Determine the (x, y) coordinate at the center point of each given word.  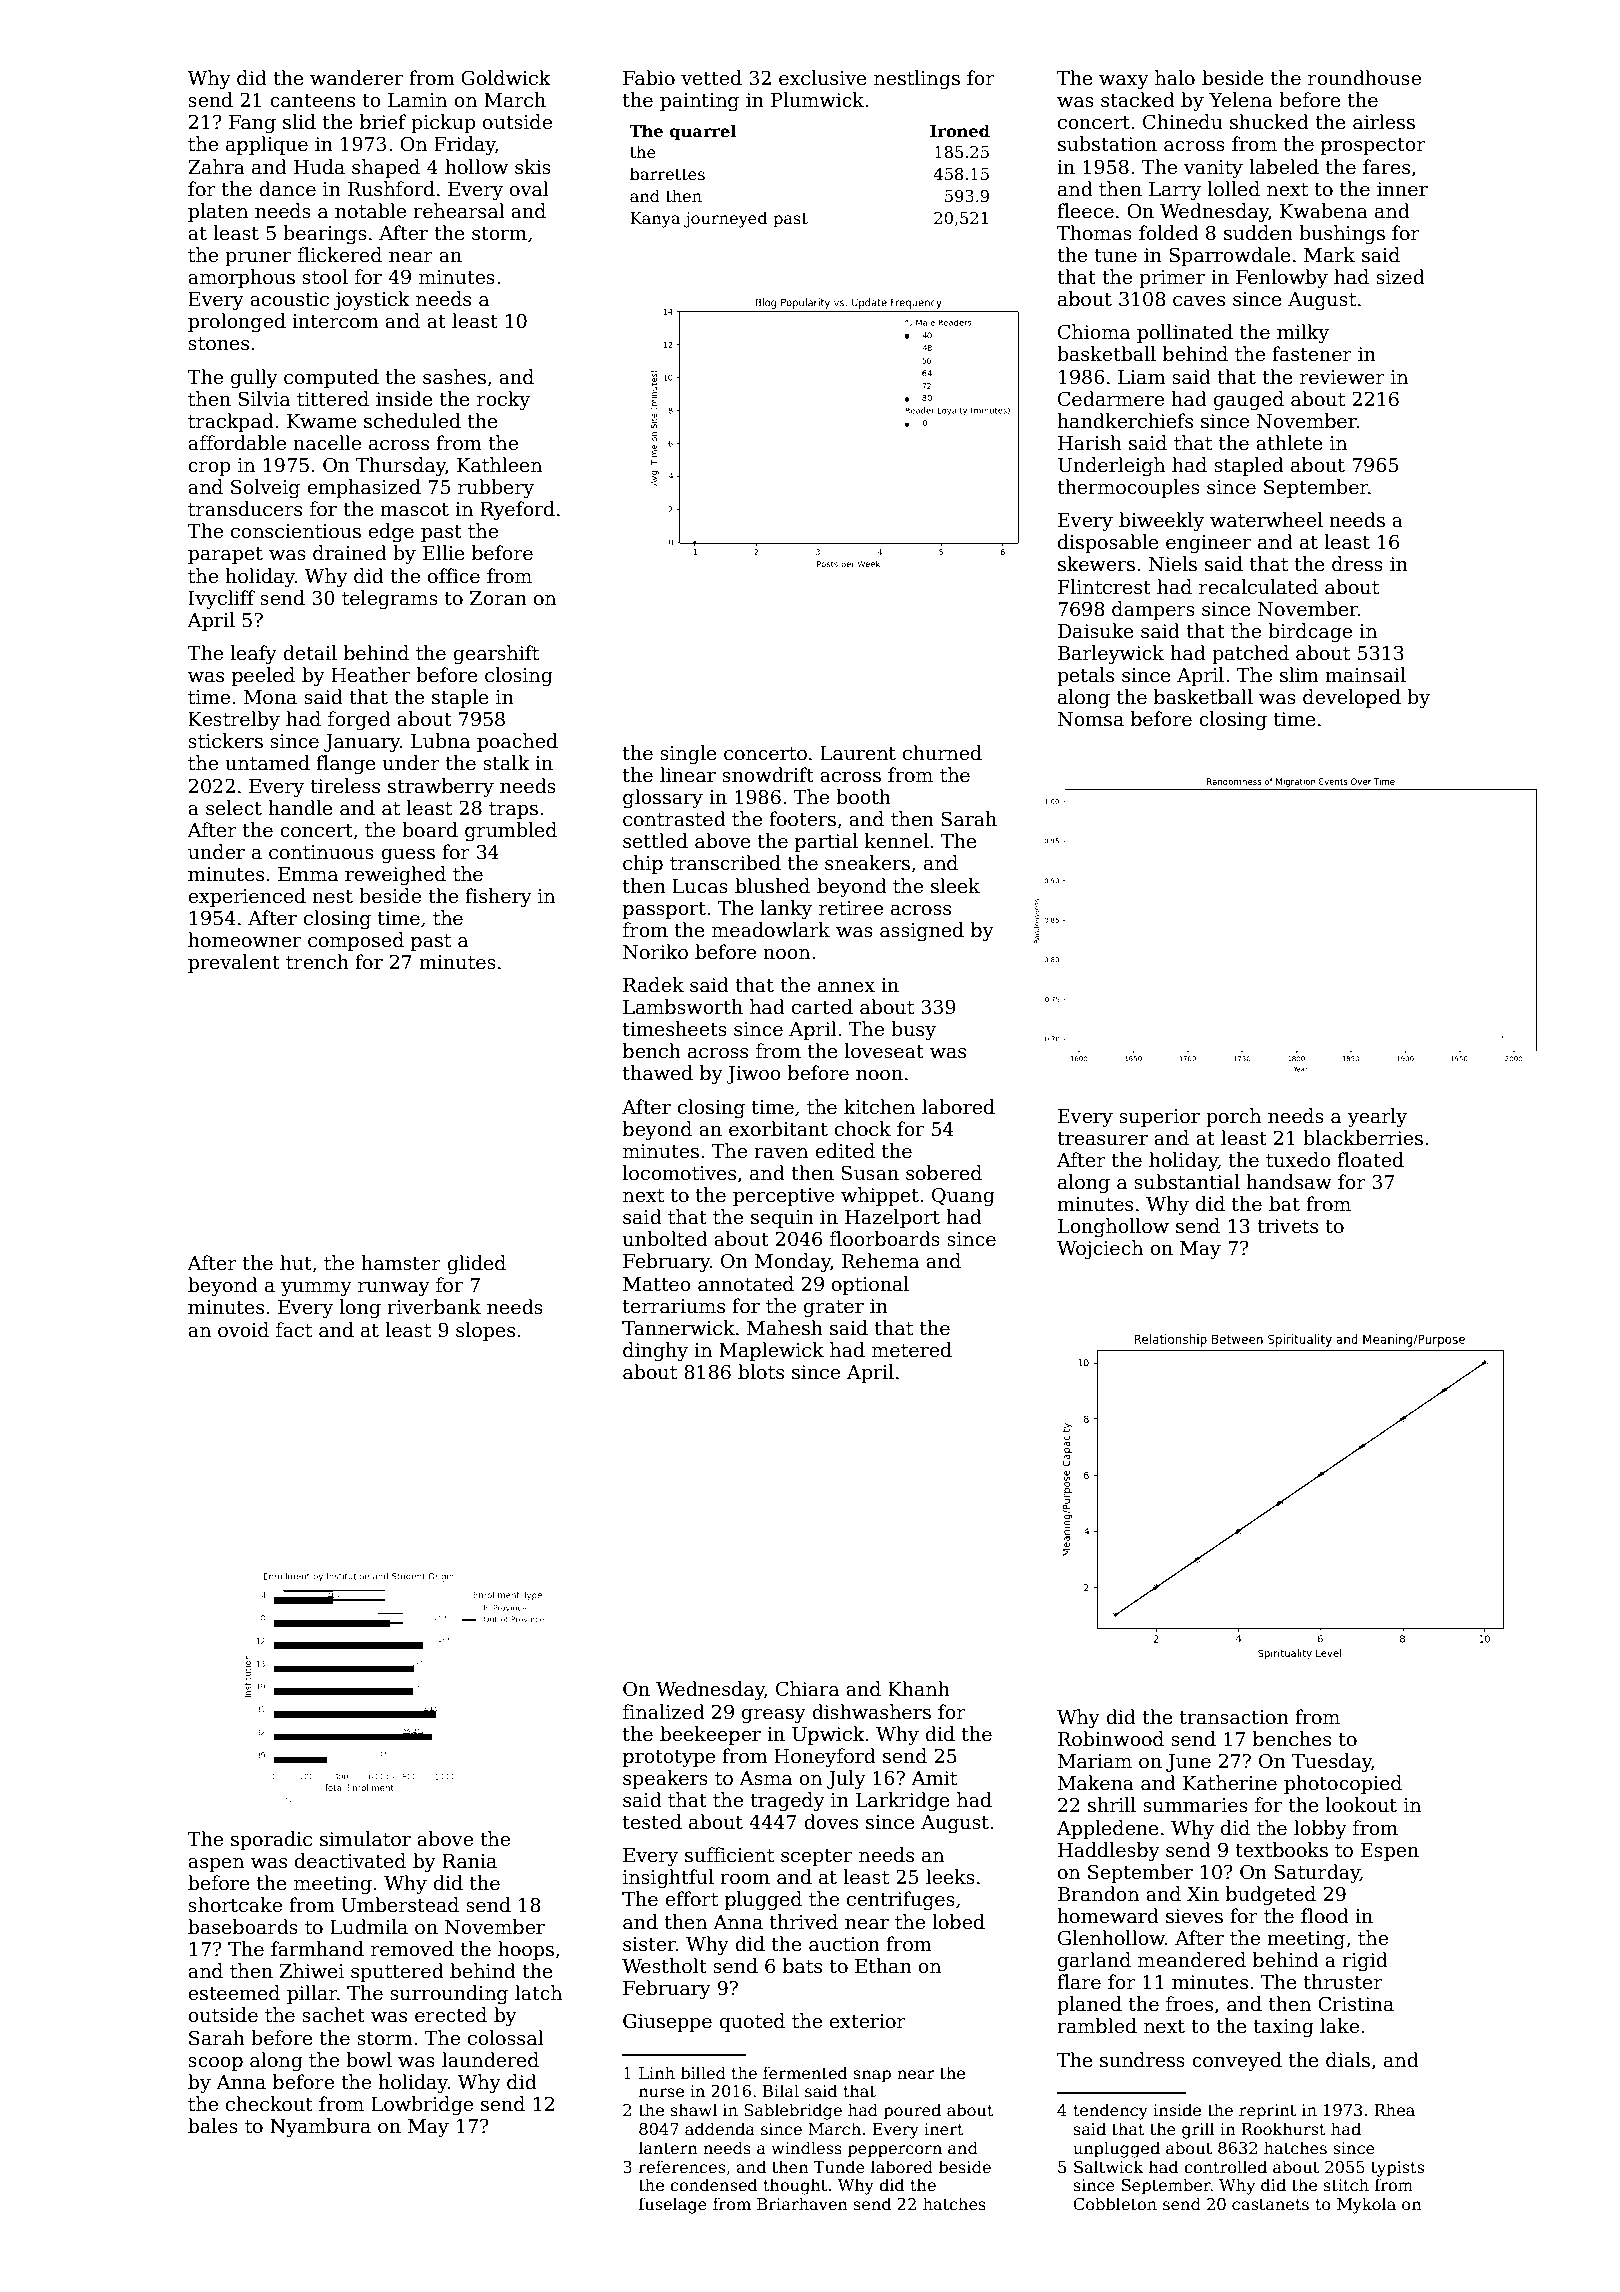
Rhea (1394, 2110)
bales (213, 2126)
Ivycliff (221, 599)
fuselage (673, 2205)
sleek (955, 886)
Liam (1142, 377)
